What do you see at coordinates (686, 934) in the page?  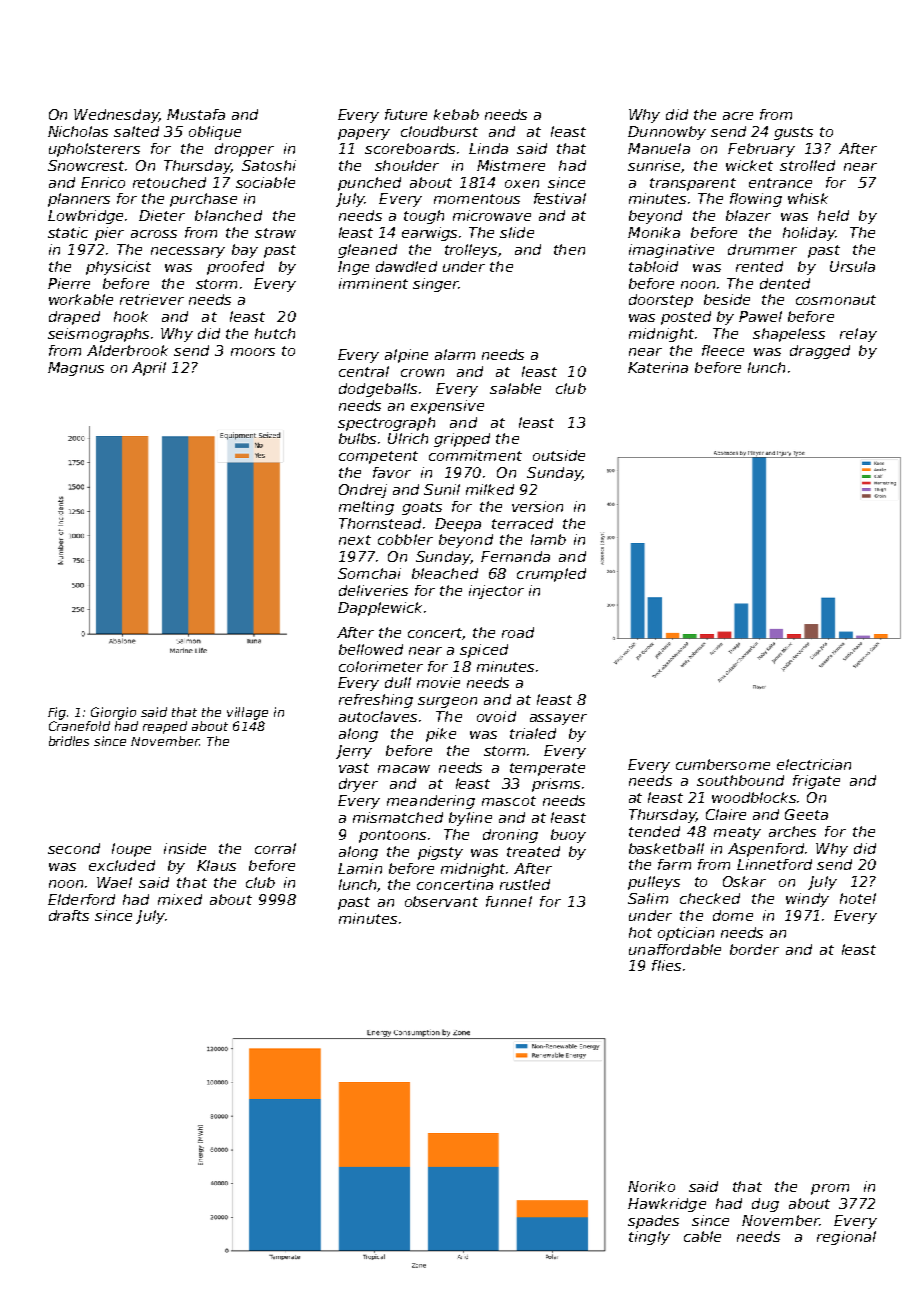 I see `optician` at bounding box center [686, 934].
